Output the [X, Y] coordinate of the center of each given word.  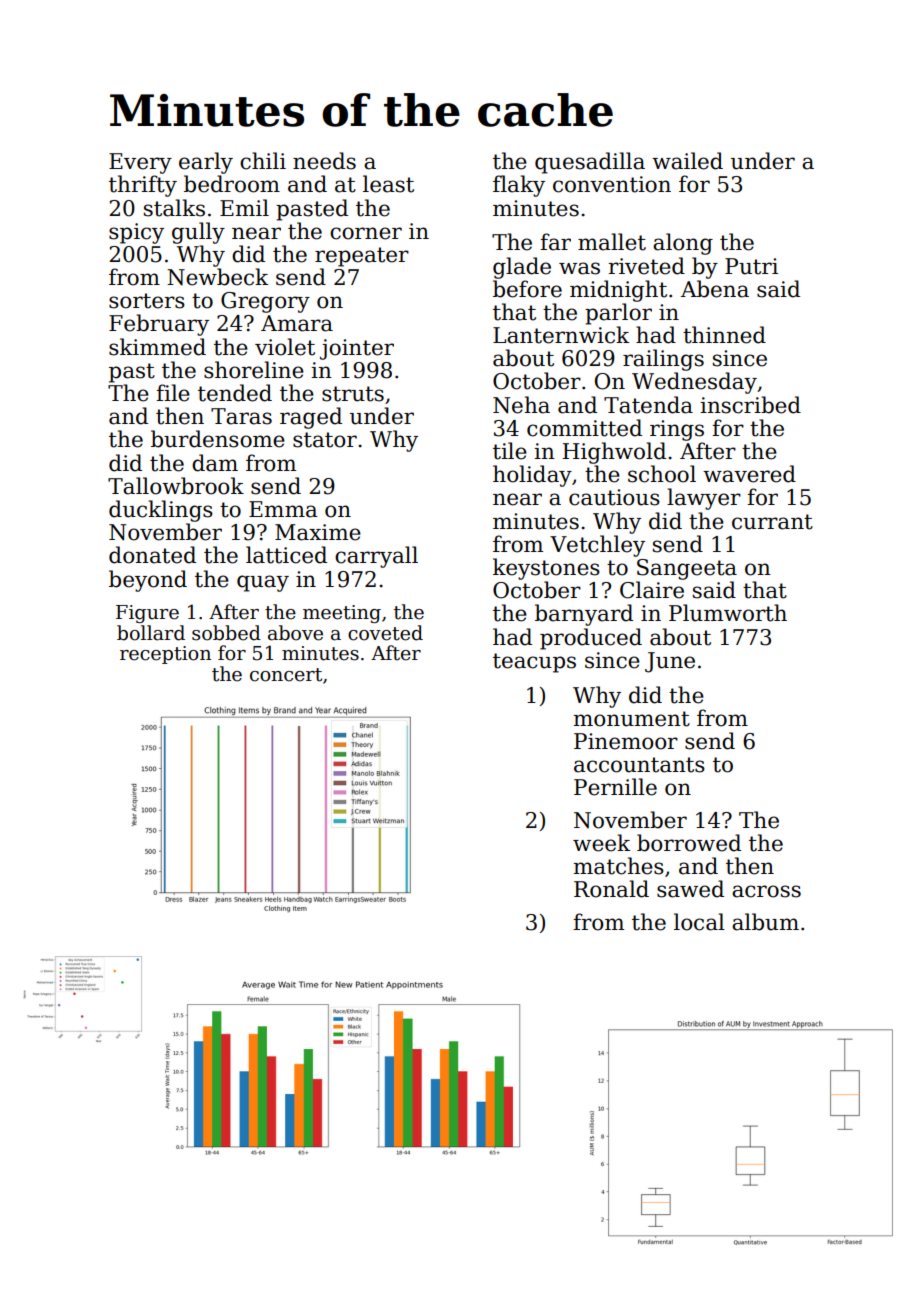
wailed [687, 161]
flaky [519, 186]
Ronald [611, 889]
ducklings [161, 511]
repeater [362, 257]
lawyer [704, 499]
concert [286, 675]
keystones [546, 569]
